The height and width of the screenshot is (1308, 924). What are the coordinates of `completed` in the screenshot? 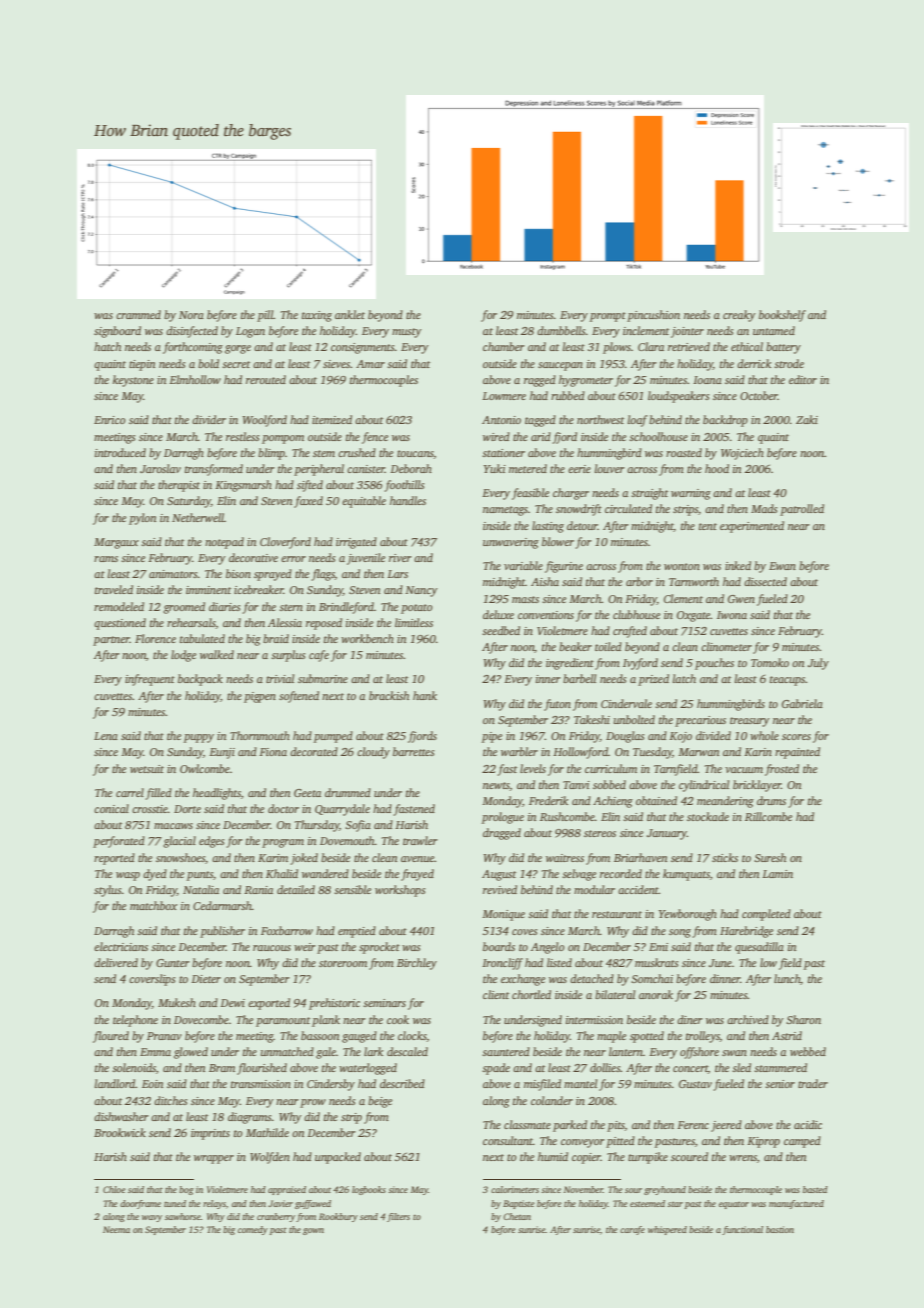 It's located at (766, 915).
